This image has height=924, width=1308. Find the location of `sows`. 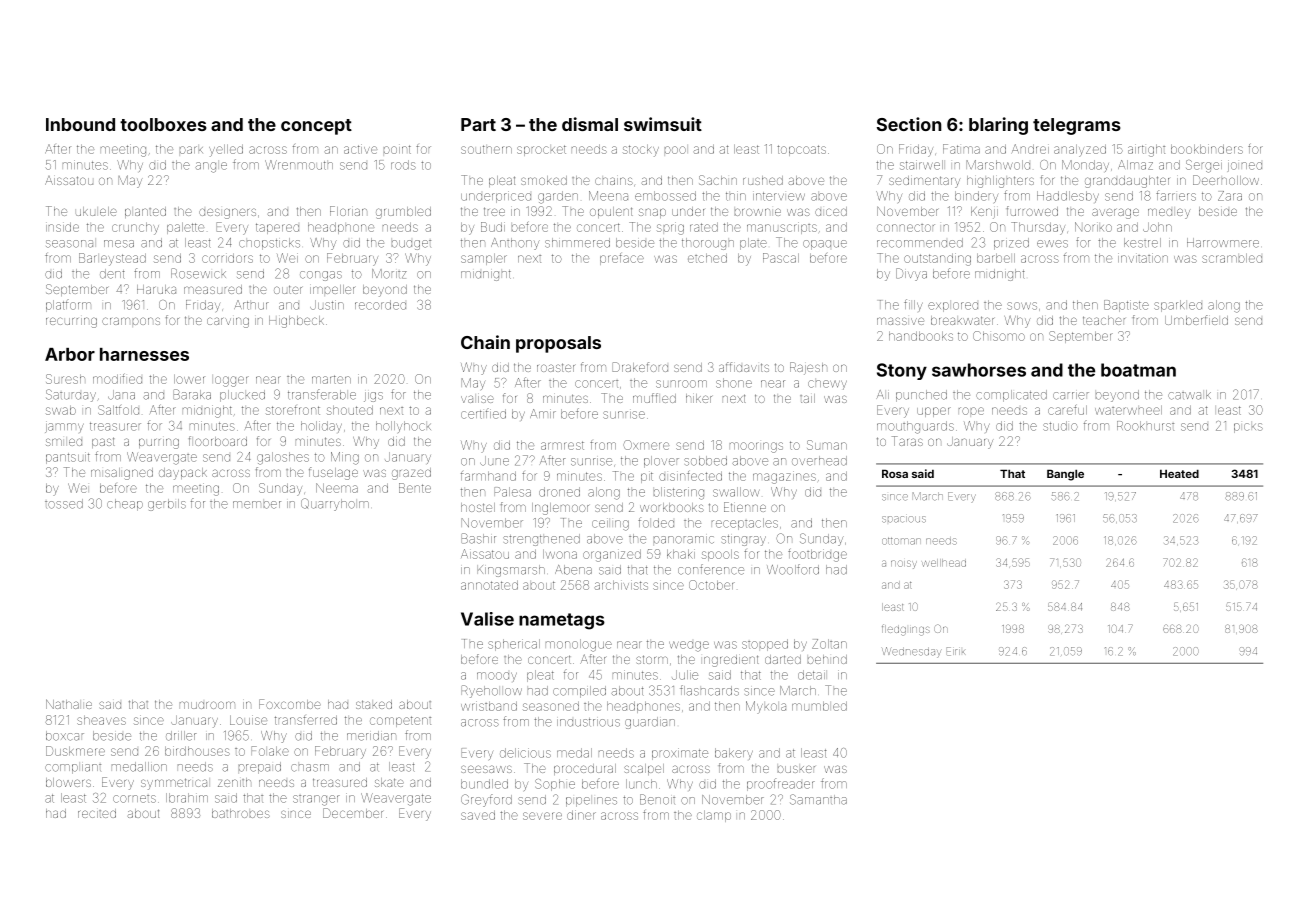

sows is located at coordinates (1022, 306).
